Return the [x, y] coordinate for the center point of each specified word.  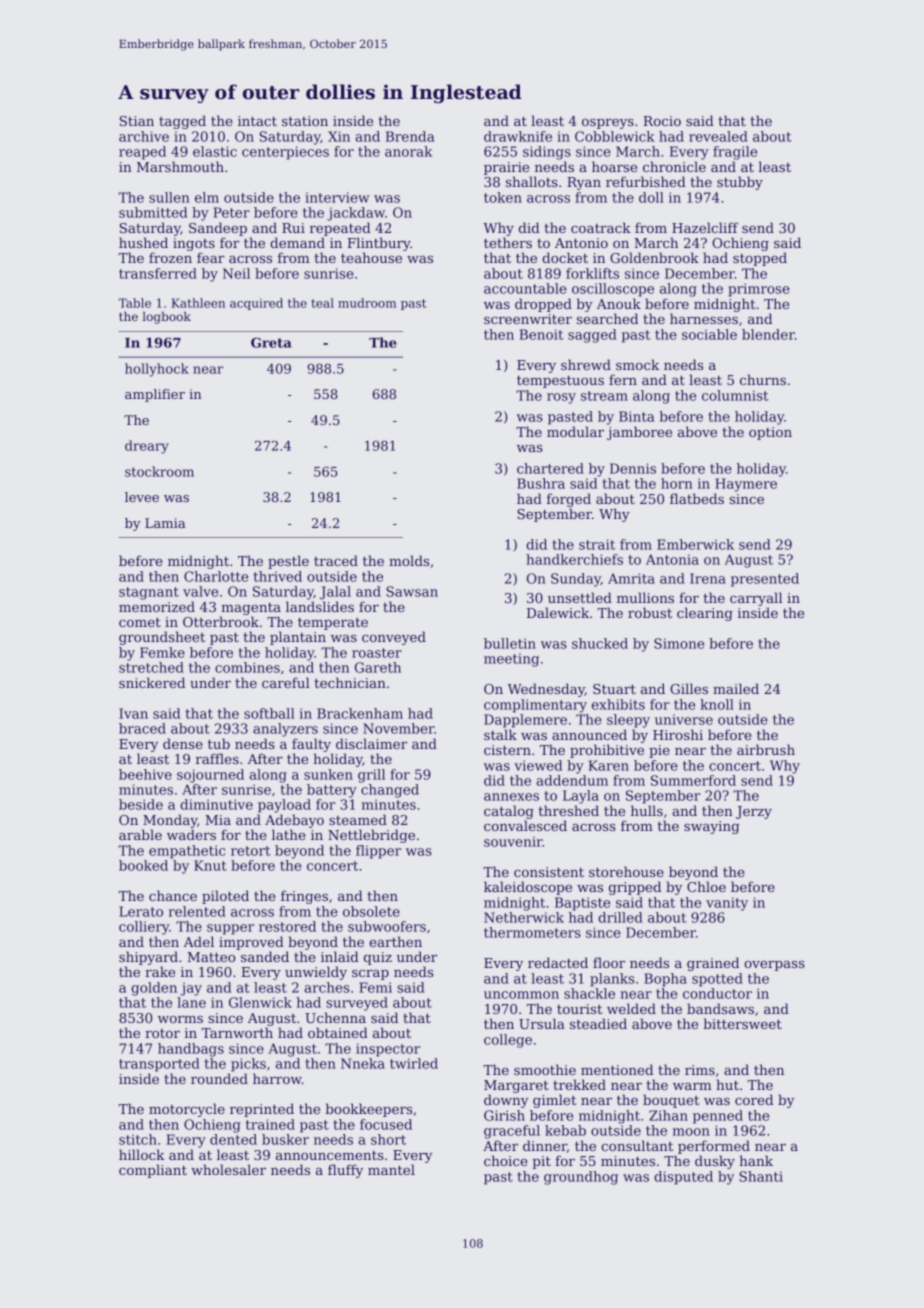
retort [250, 851]
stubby [740, 183]
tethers [508, 242]
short [388, 1139]
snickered [152, 682]
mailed [736, 688]
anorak [408, 151]
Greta [271, 342]
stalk [500, 734]
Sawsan [412, 591]
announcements [330, 1155]
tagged [182, 122]
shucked [600, 643]
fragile [735, 153]
